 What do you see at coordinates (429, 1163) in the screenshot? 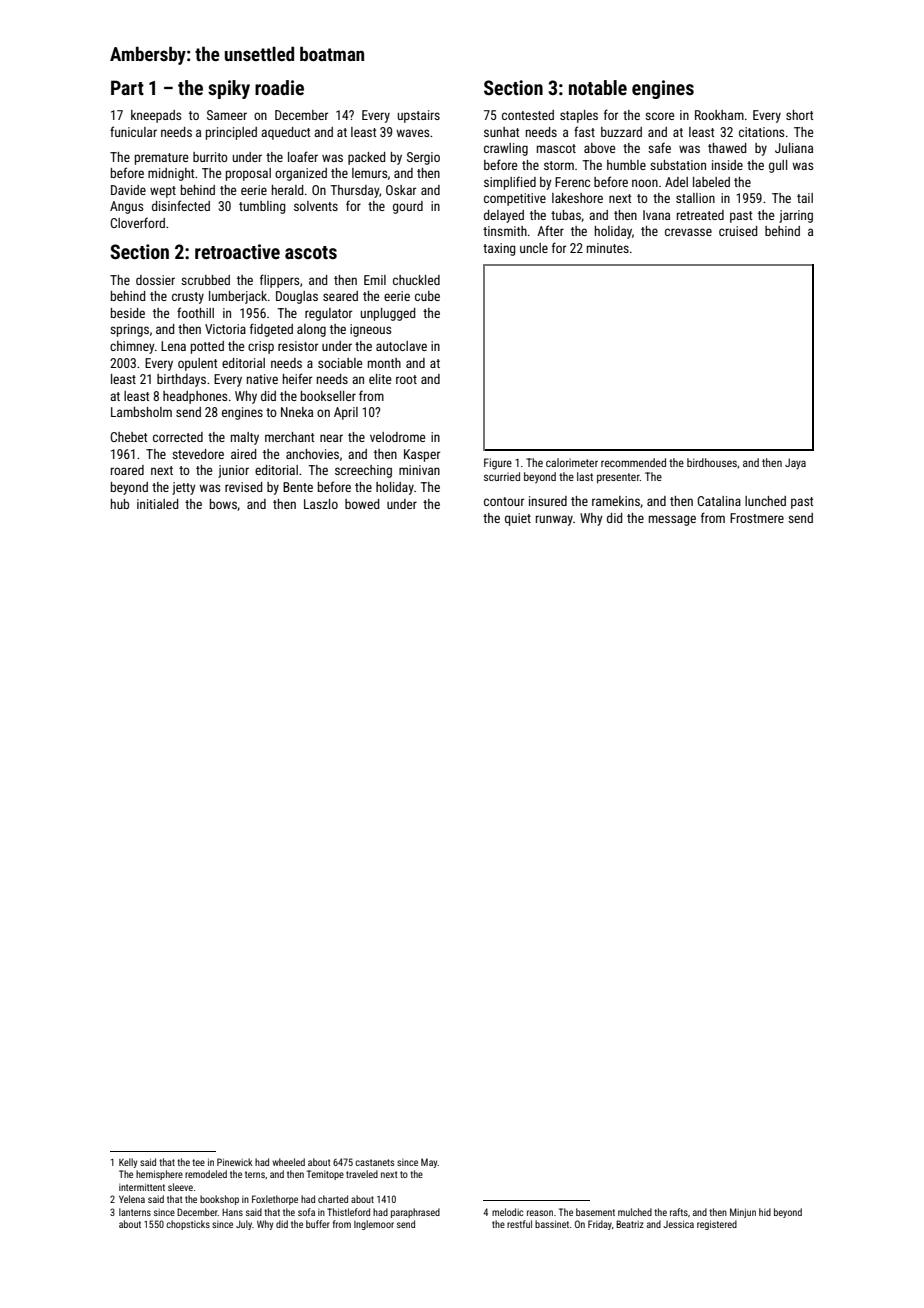
I see `May` at bounding box center [429, 1163].
